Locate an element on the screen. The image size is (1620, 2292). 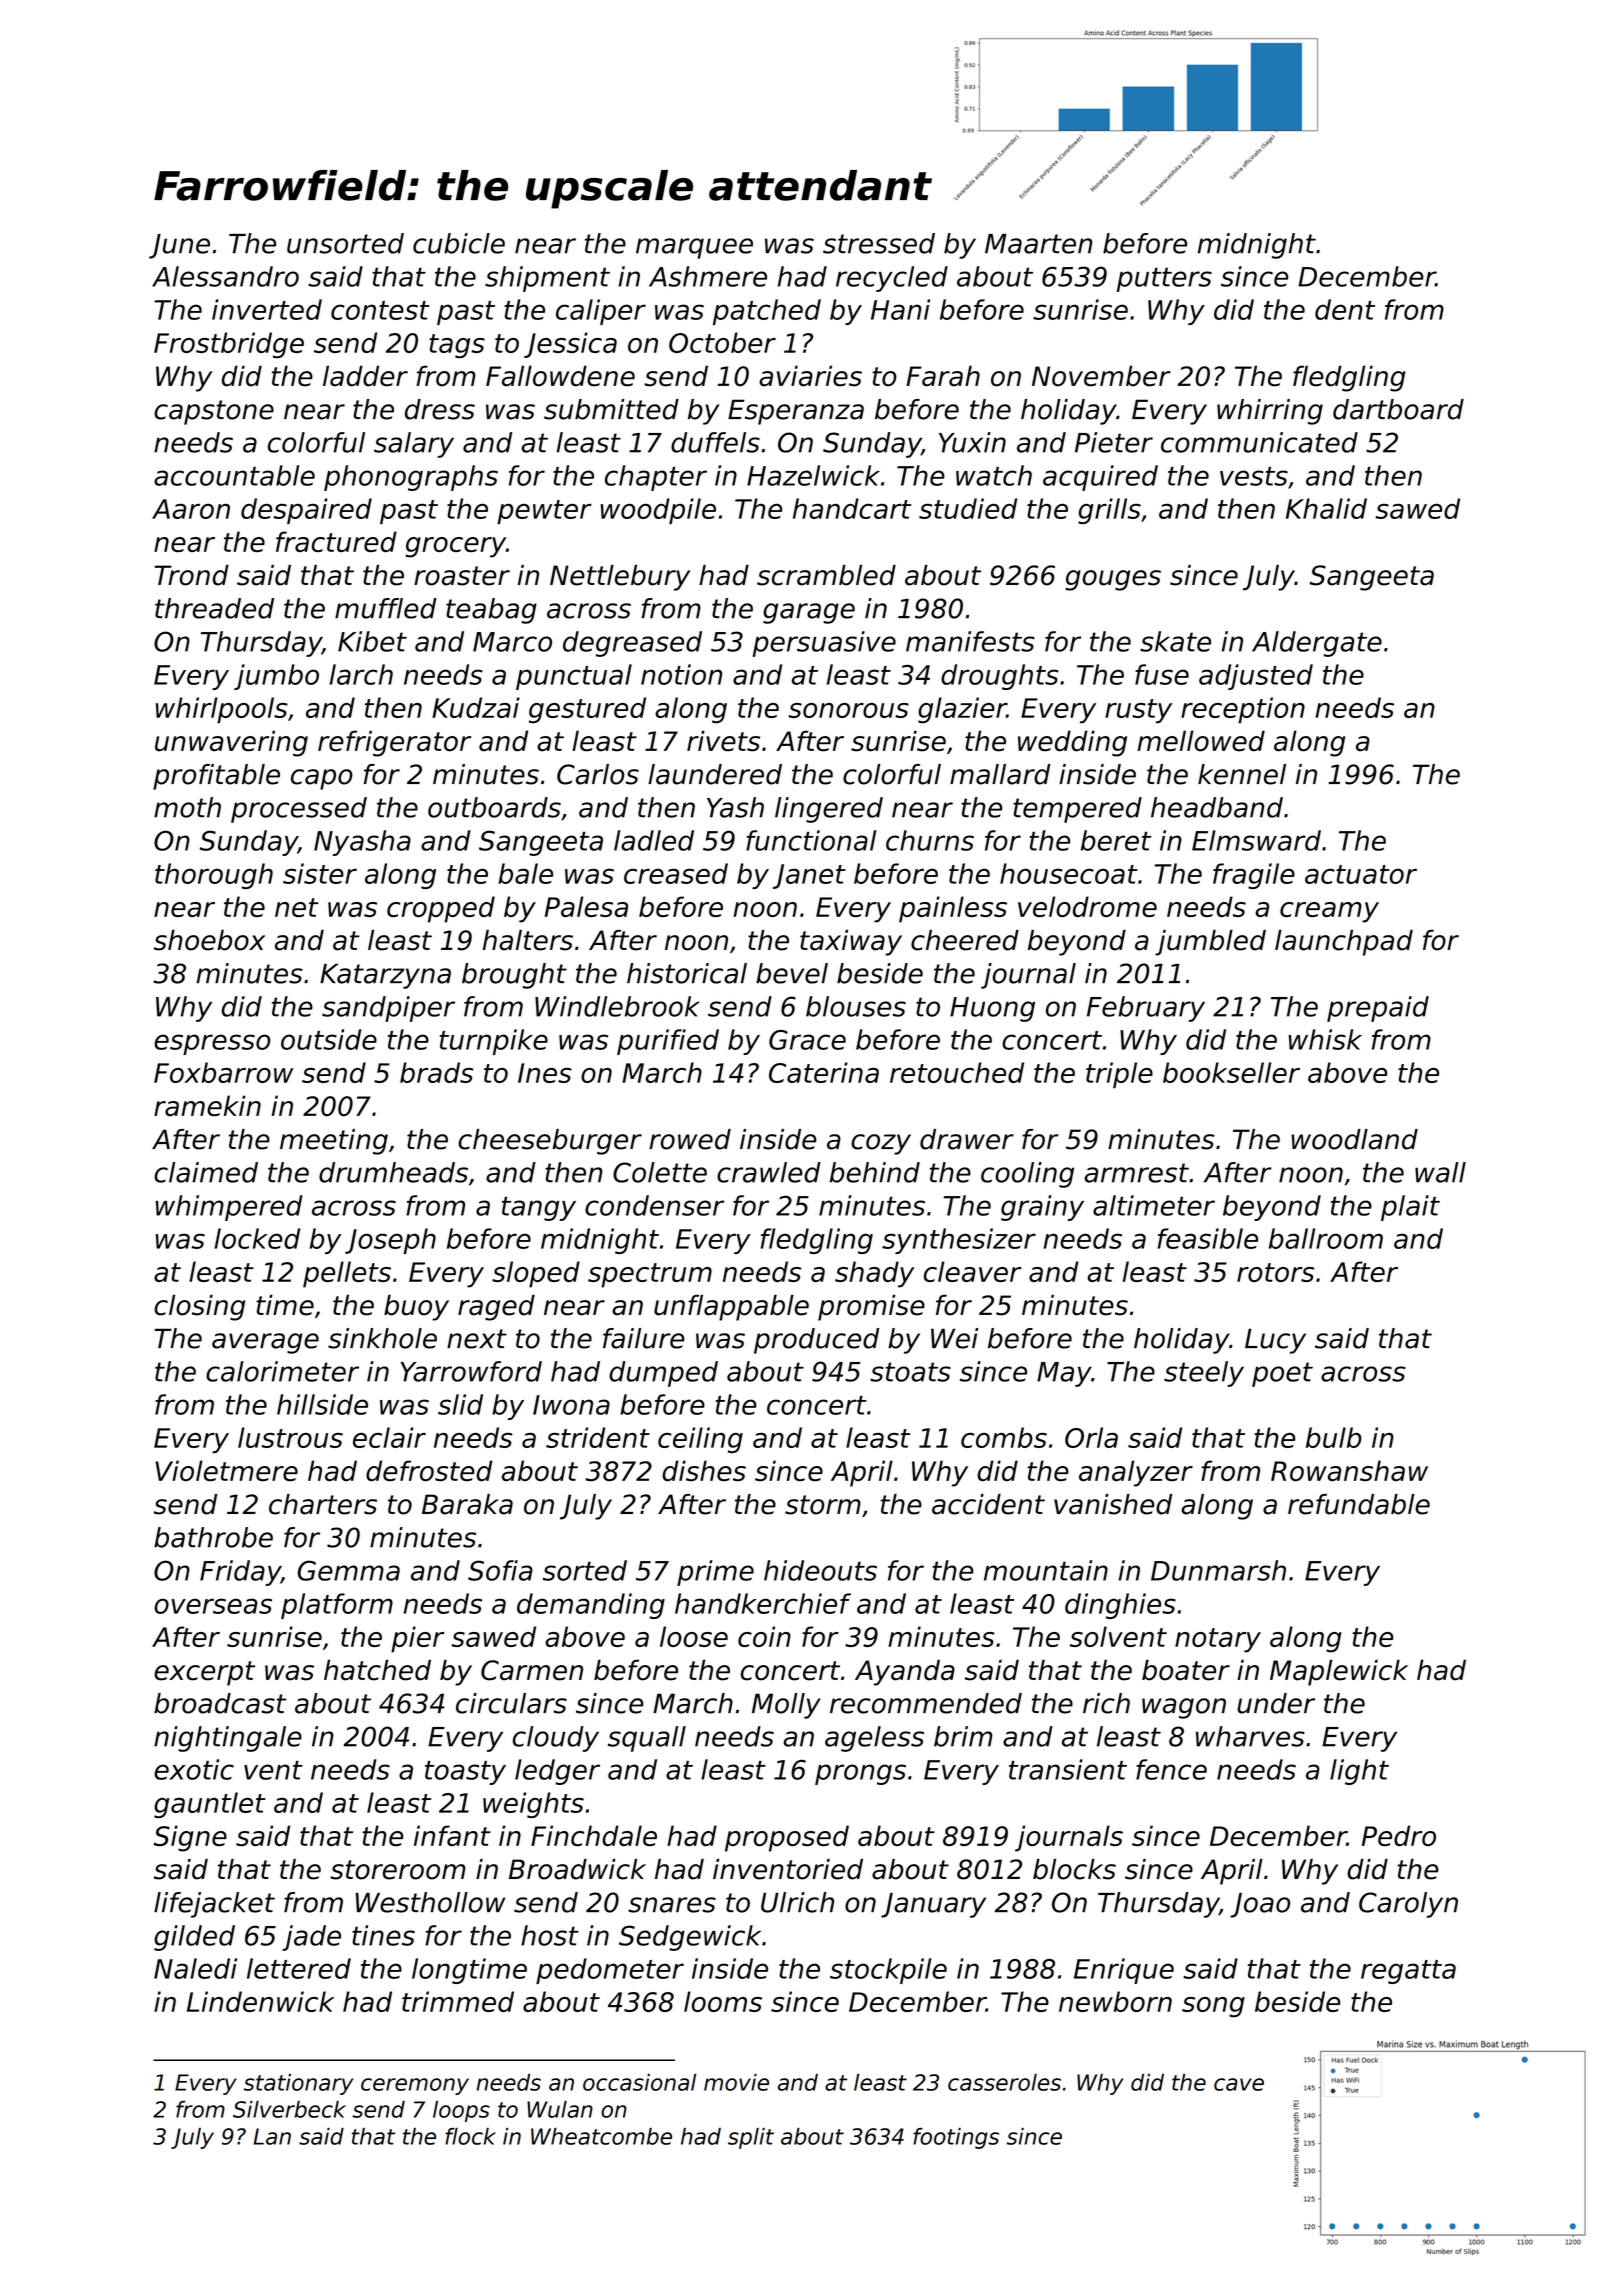
brought is located at coordinates (514, 976).
